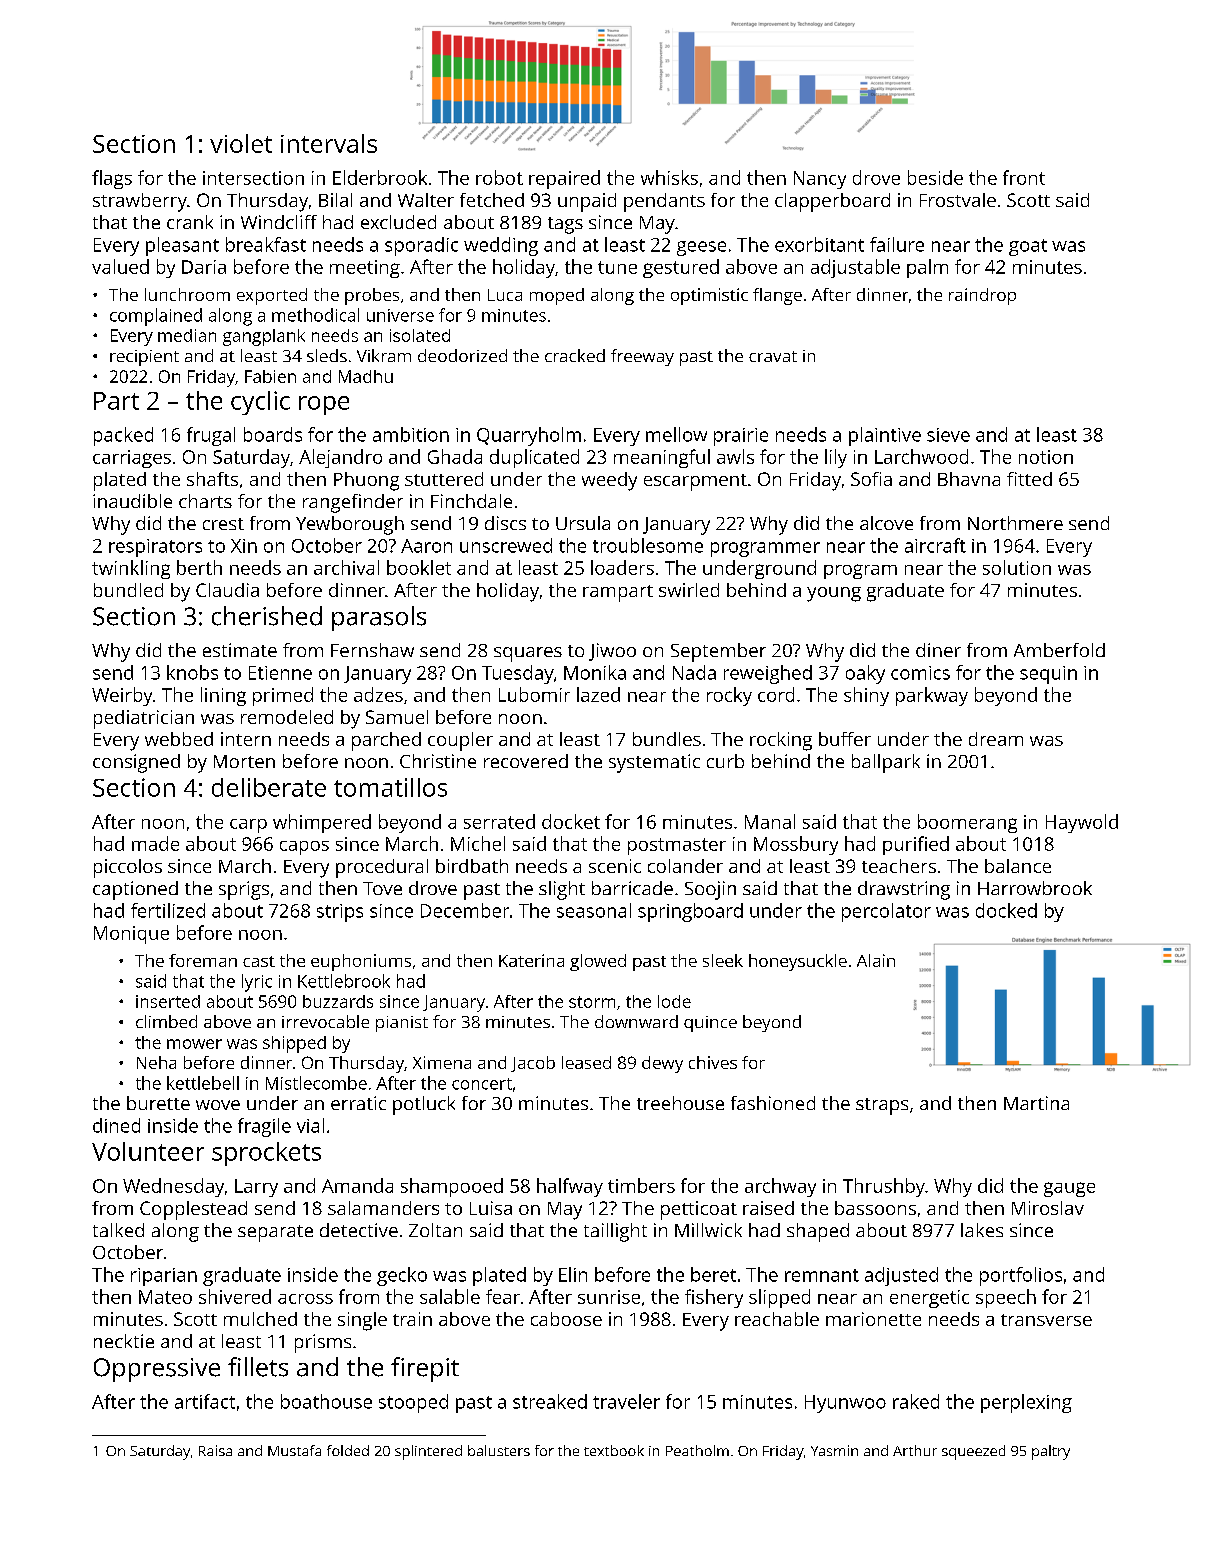  Describe the element at coordinates (697, 1450) in the document. I see `Peatholm` at that location.
